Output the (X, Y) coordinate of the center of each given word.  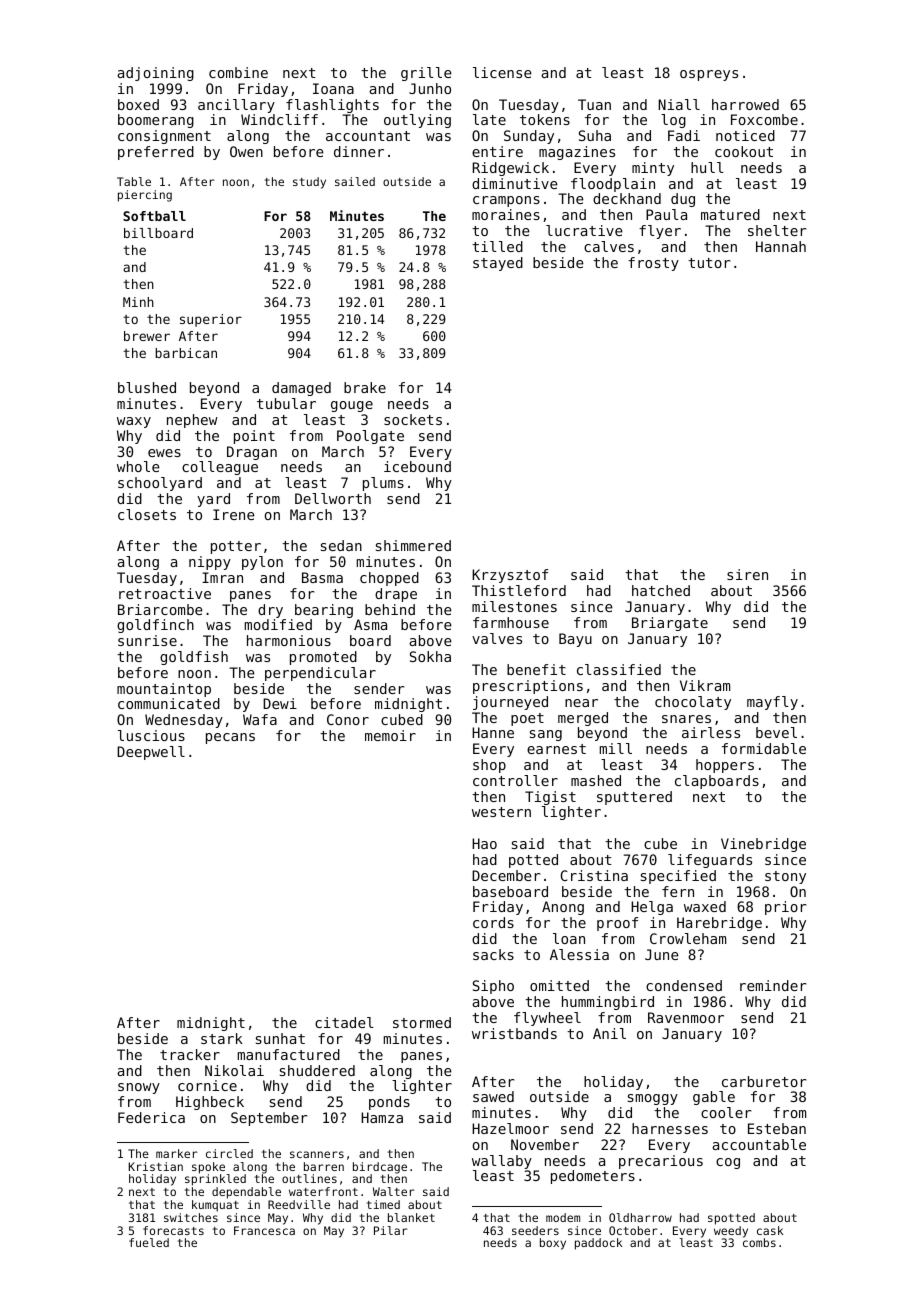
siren (747, 574)
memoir (390, 735)
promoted (323, 658)
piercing (145, 196)
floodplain (613, 185)
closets (147, 514)
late (489, 119)
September (269, 1119)
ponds (389, 1103)
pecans (230, 738)
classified (619, 669)
